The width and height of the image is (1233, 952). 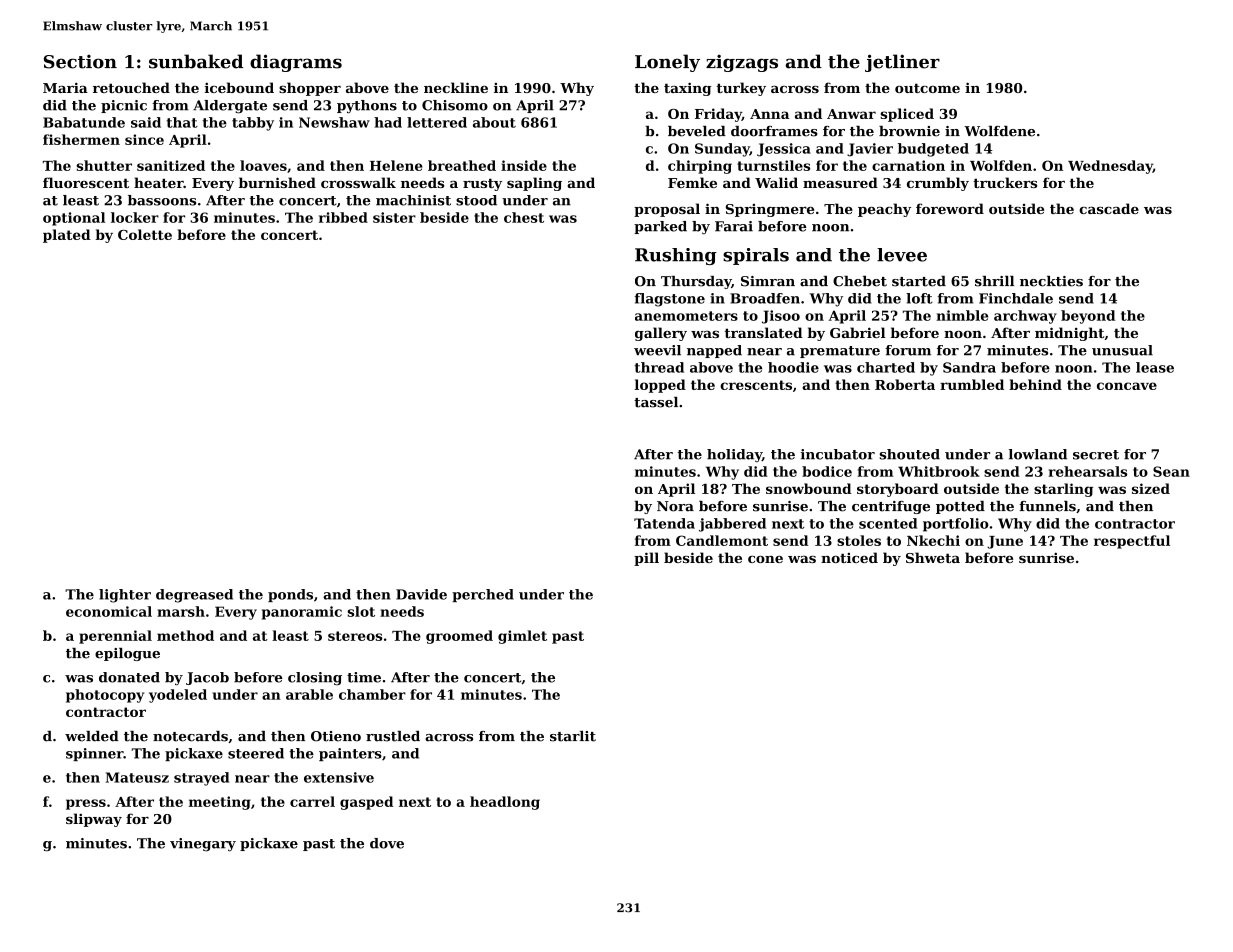 What do you see at coordinates (203, 845) in the image?
I see `vinegary` at bounding box center [203, 845].
